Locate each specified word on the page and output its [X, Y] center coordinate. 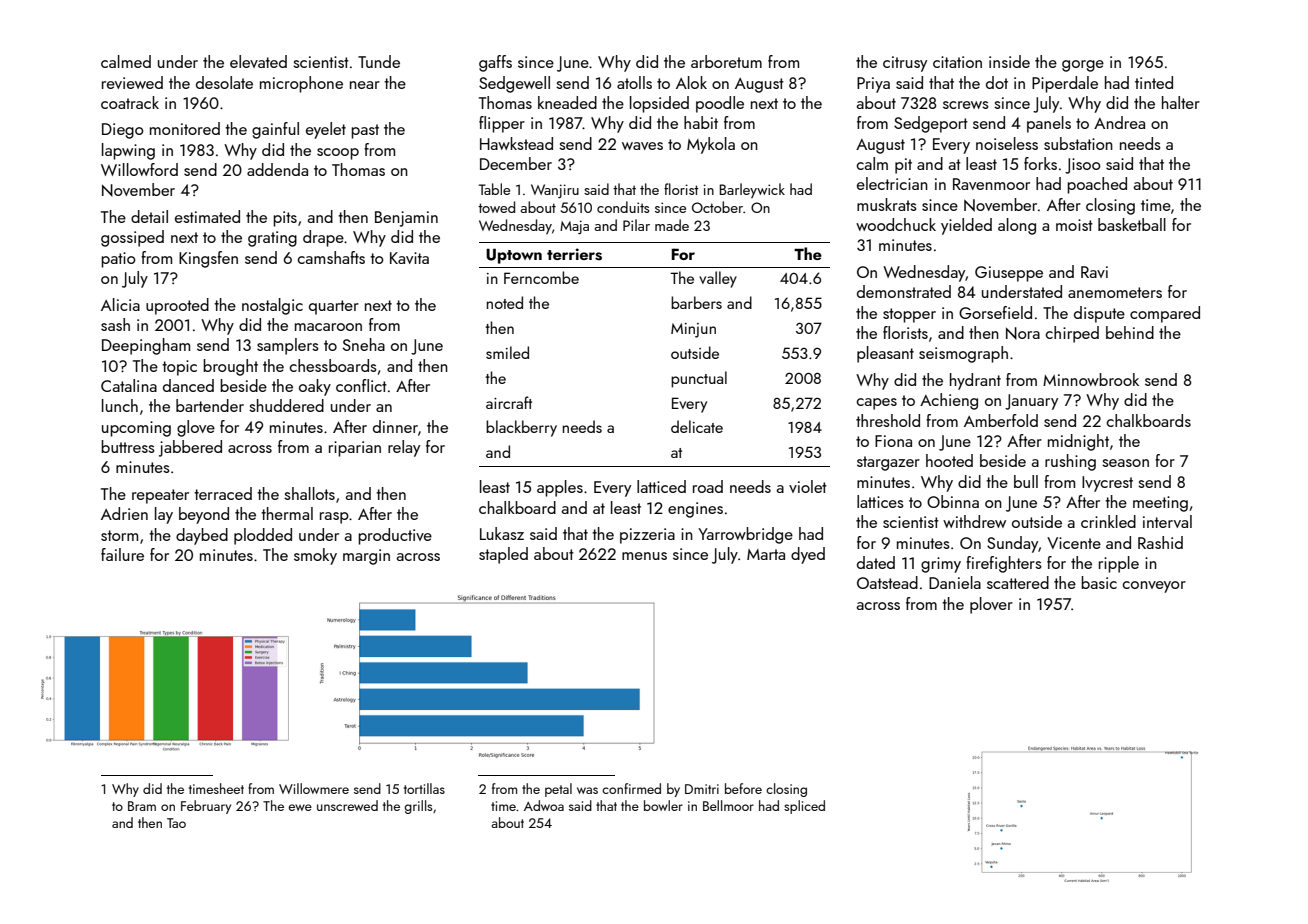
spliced [804, 807]
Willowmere [314, 788]
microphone [301, 84]
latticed [661, 486]
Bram [142, 806]
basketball [1132, 224]
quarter [334, 307]
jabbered [190, 448]
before [743, 788]
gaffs [495, 63]
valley [718, 279]
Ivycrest [1107, 484]
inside [1009, 61]
